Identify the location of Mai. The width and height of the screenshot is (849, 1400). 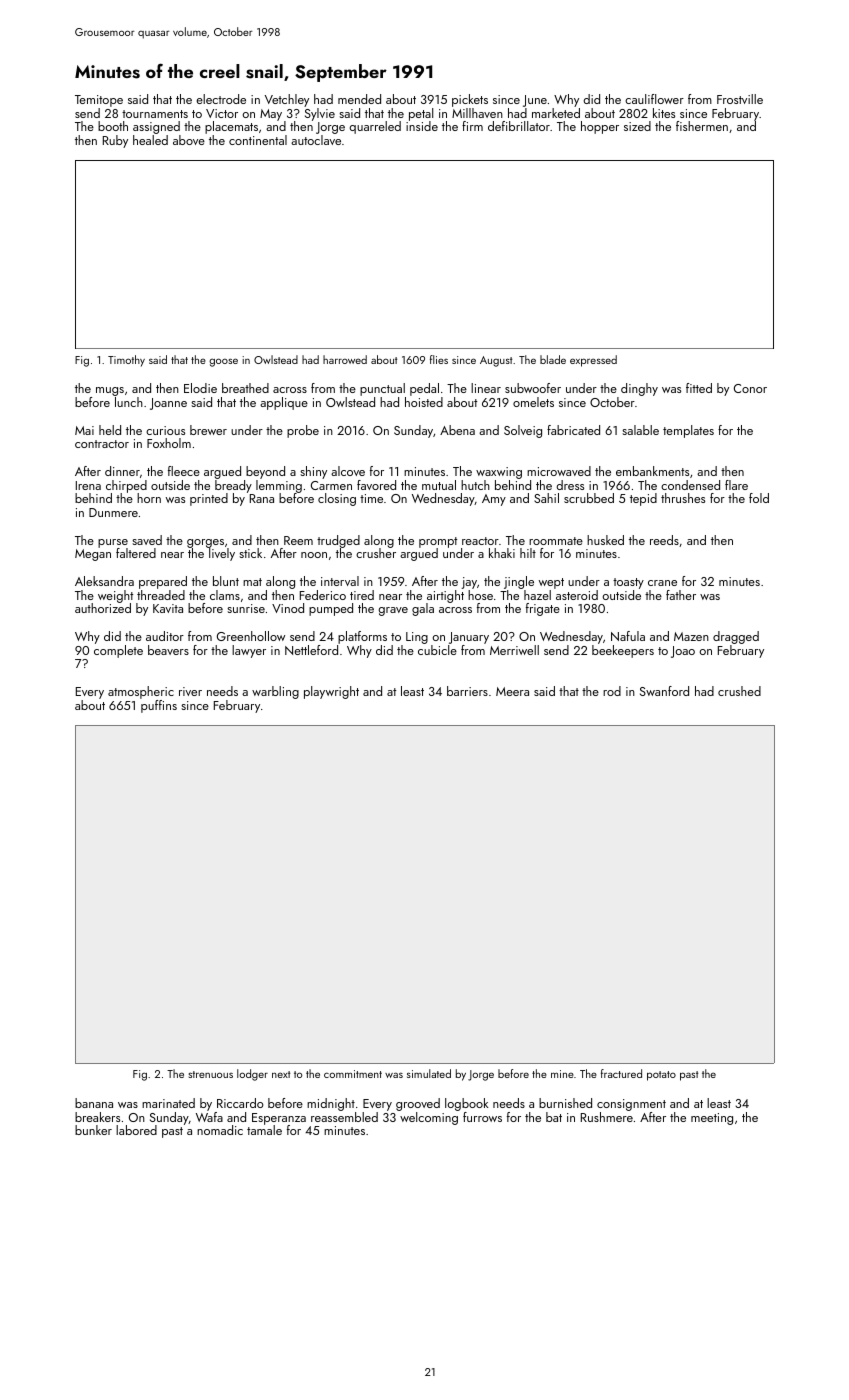
(84, 430).
